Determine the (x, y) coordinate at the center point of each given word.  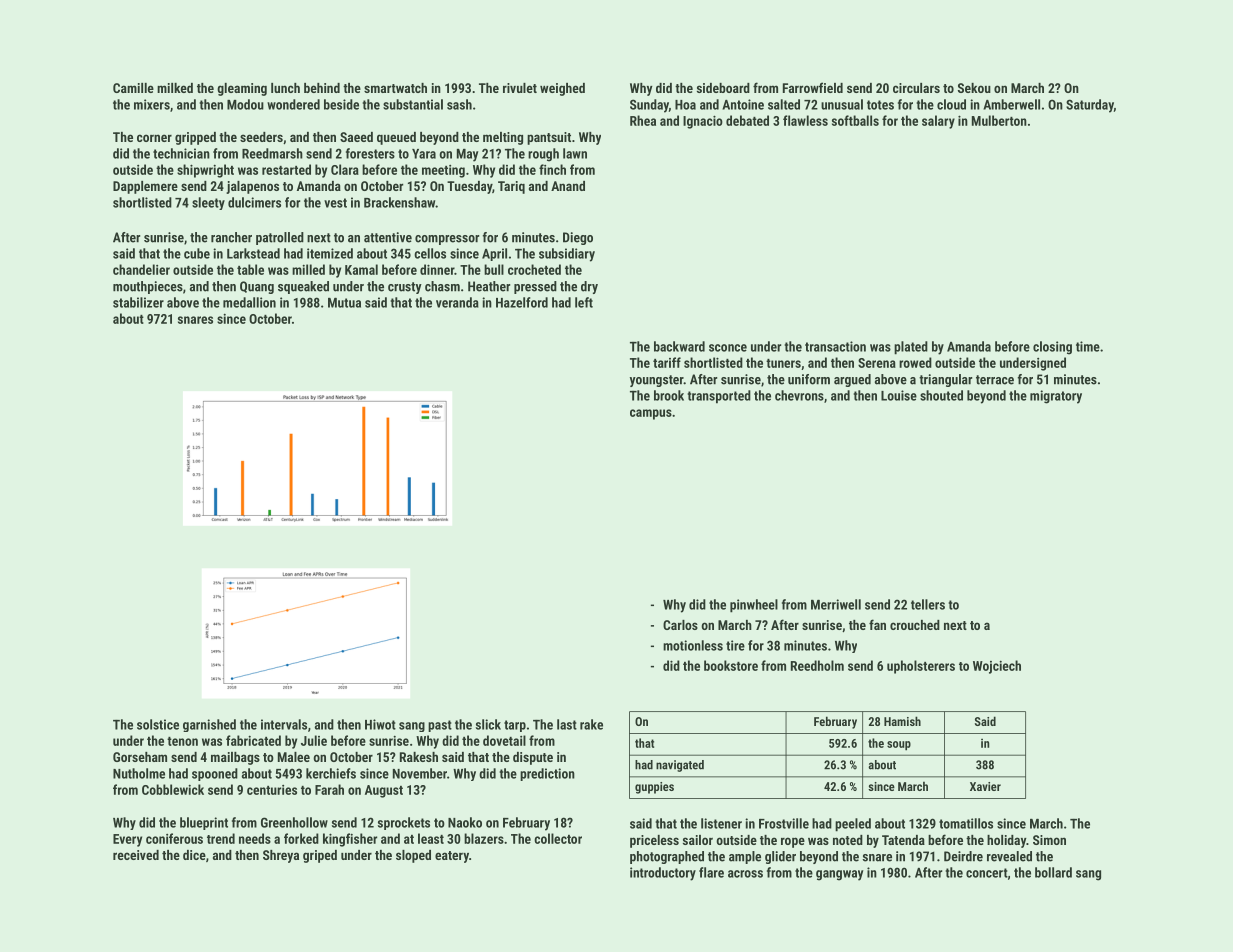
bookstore (731, 665)
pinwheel (754, 606)
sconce (728, 348)
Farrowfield (813, 87)
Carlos (680, 625)
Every (127, 840)
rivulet (520, 88)
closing (1052, 348)
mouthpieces (148, 287)
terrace (995, 380)
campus (651, 414)
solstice (158, 724)
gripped (195, 138)
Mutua (344, 302)
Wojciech (997, 667)
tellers (928, 604)
